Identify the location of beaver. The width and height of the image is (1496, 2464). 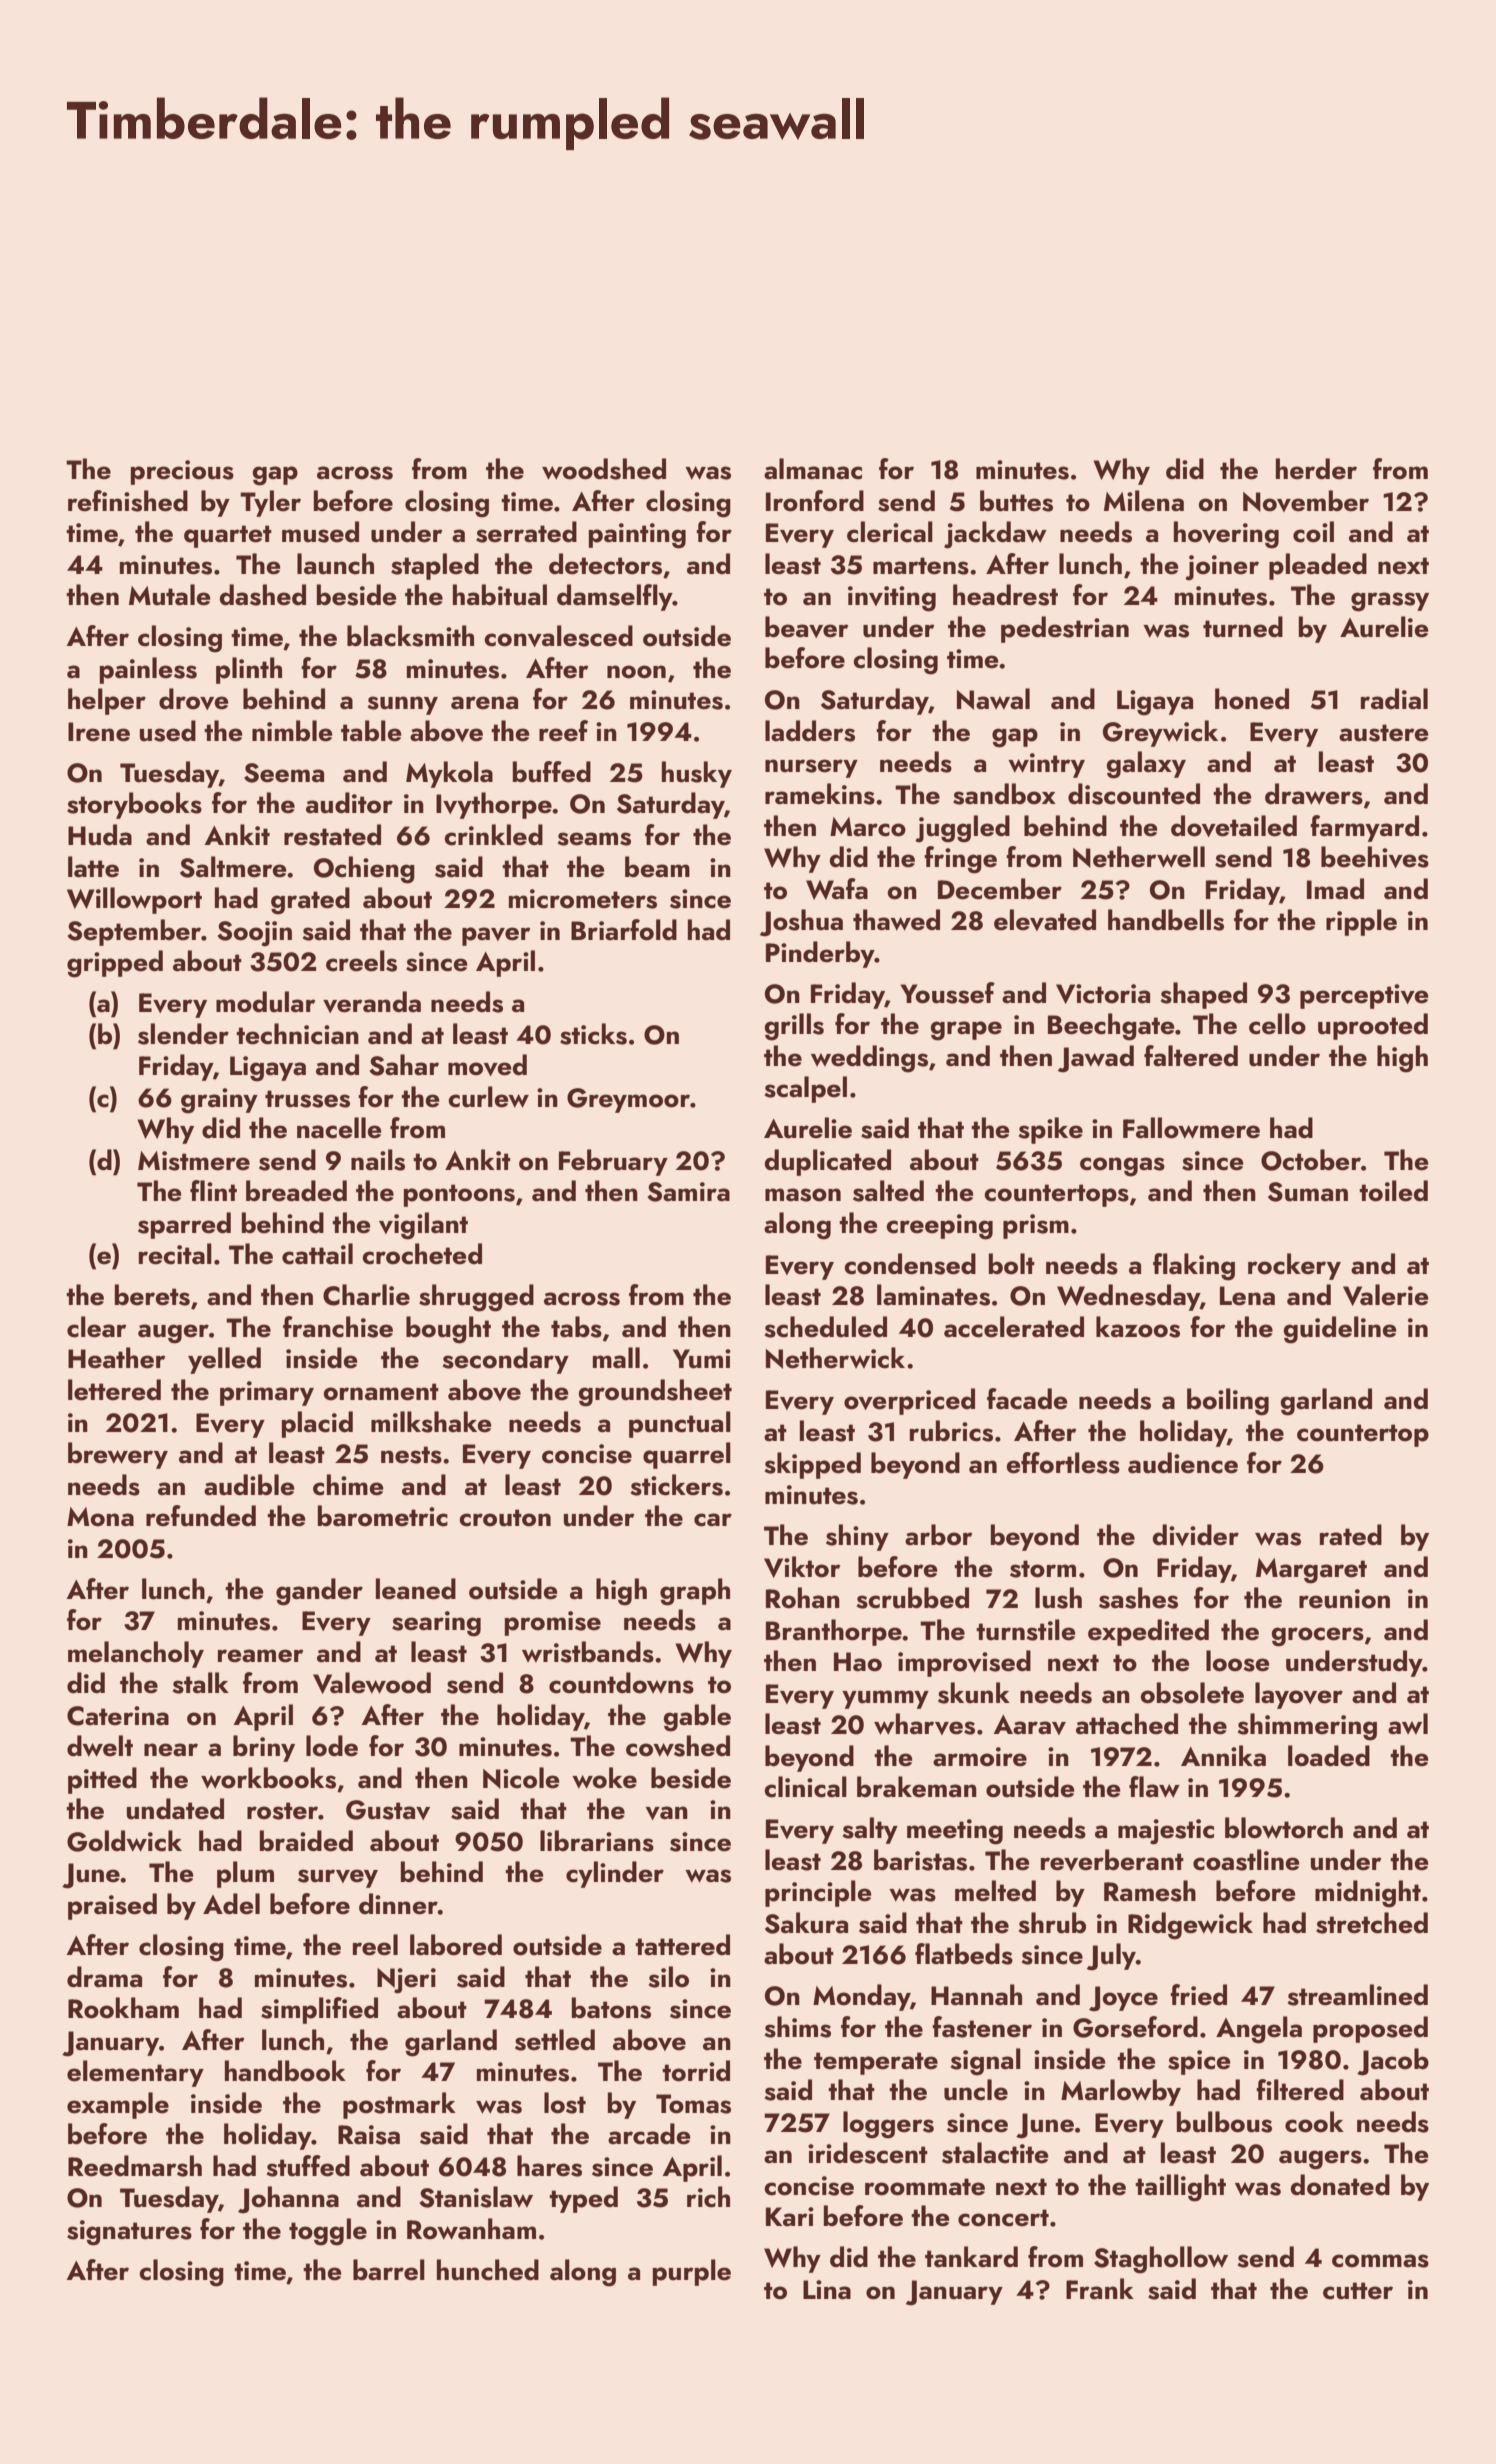
(806, 627).
